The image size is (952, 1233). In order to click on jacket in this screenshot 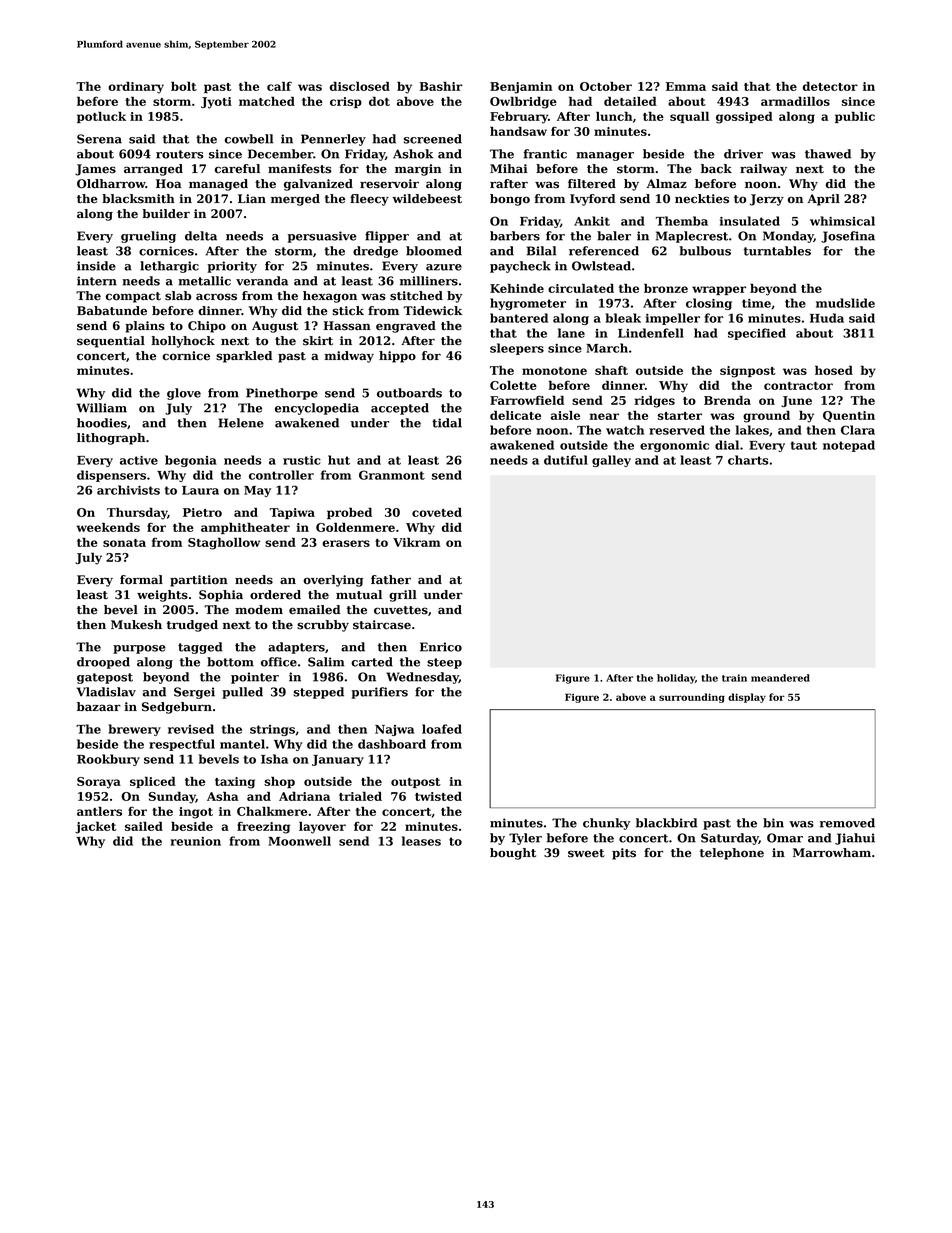, I will do `click(95, 827)`.
